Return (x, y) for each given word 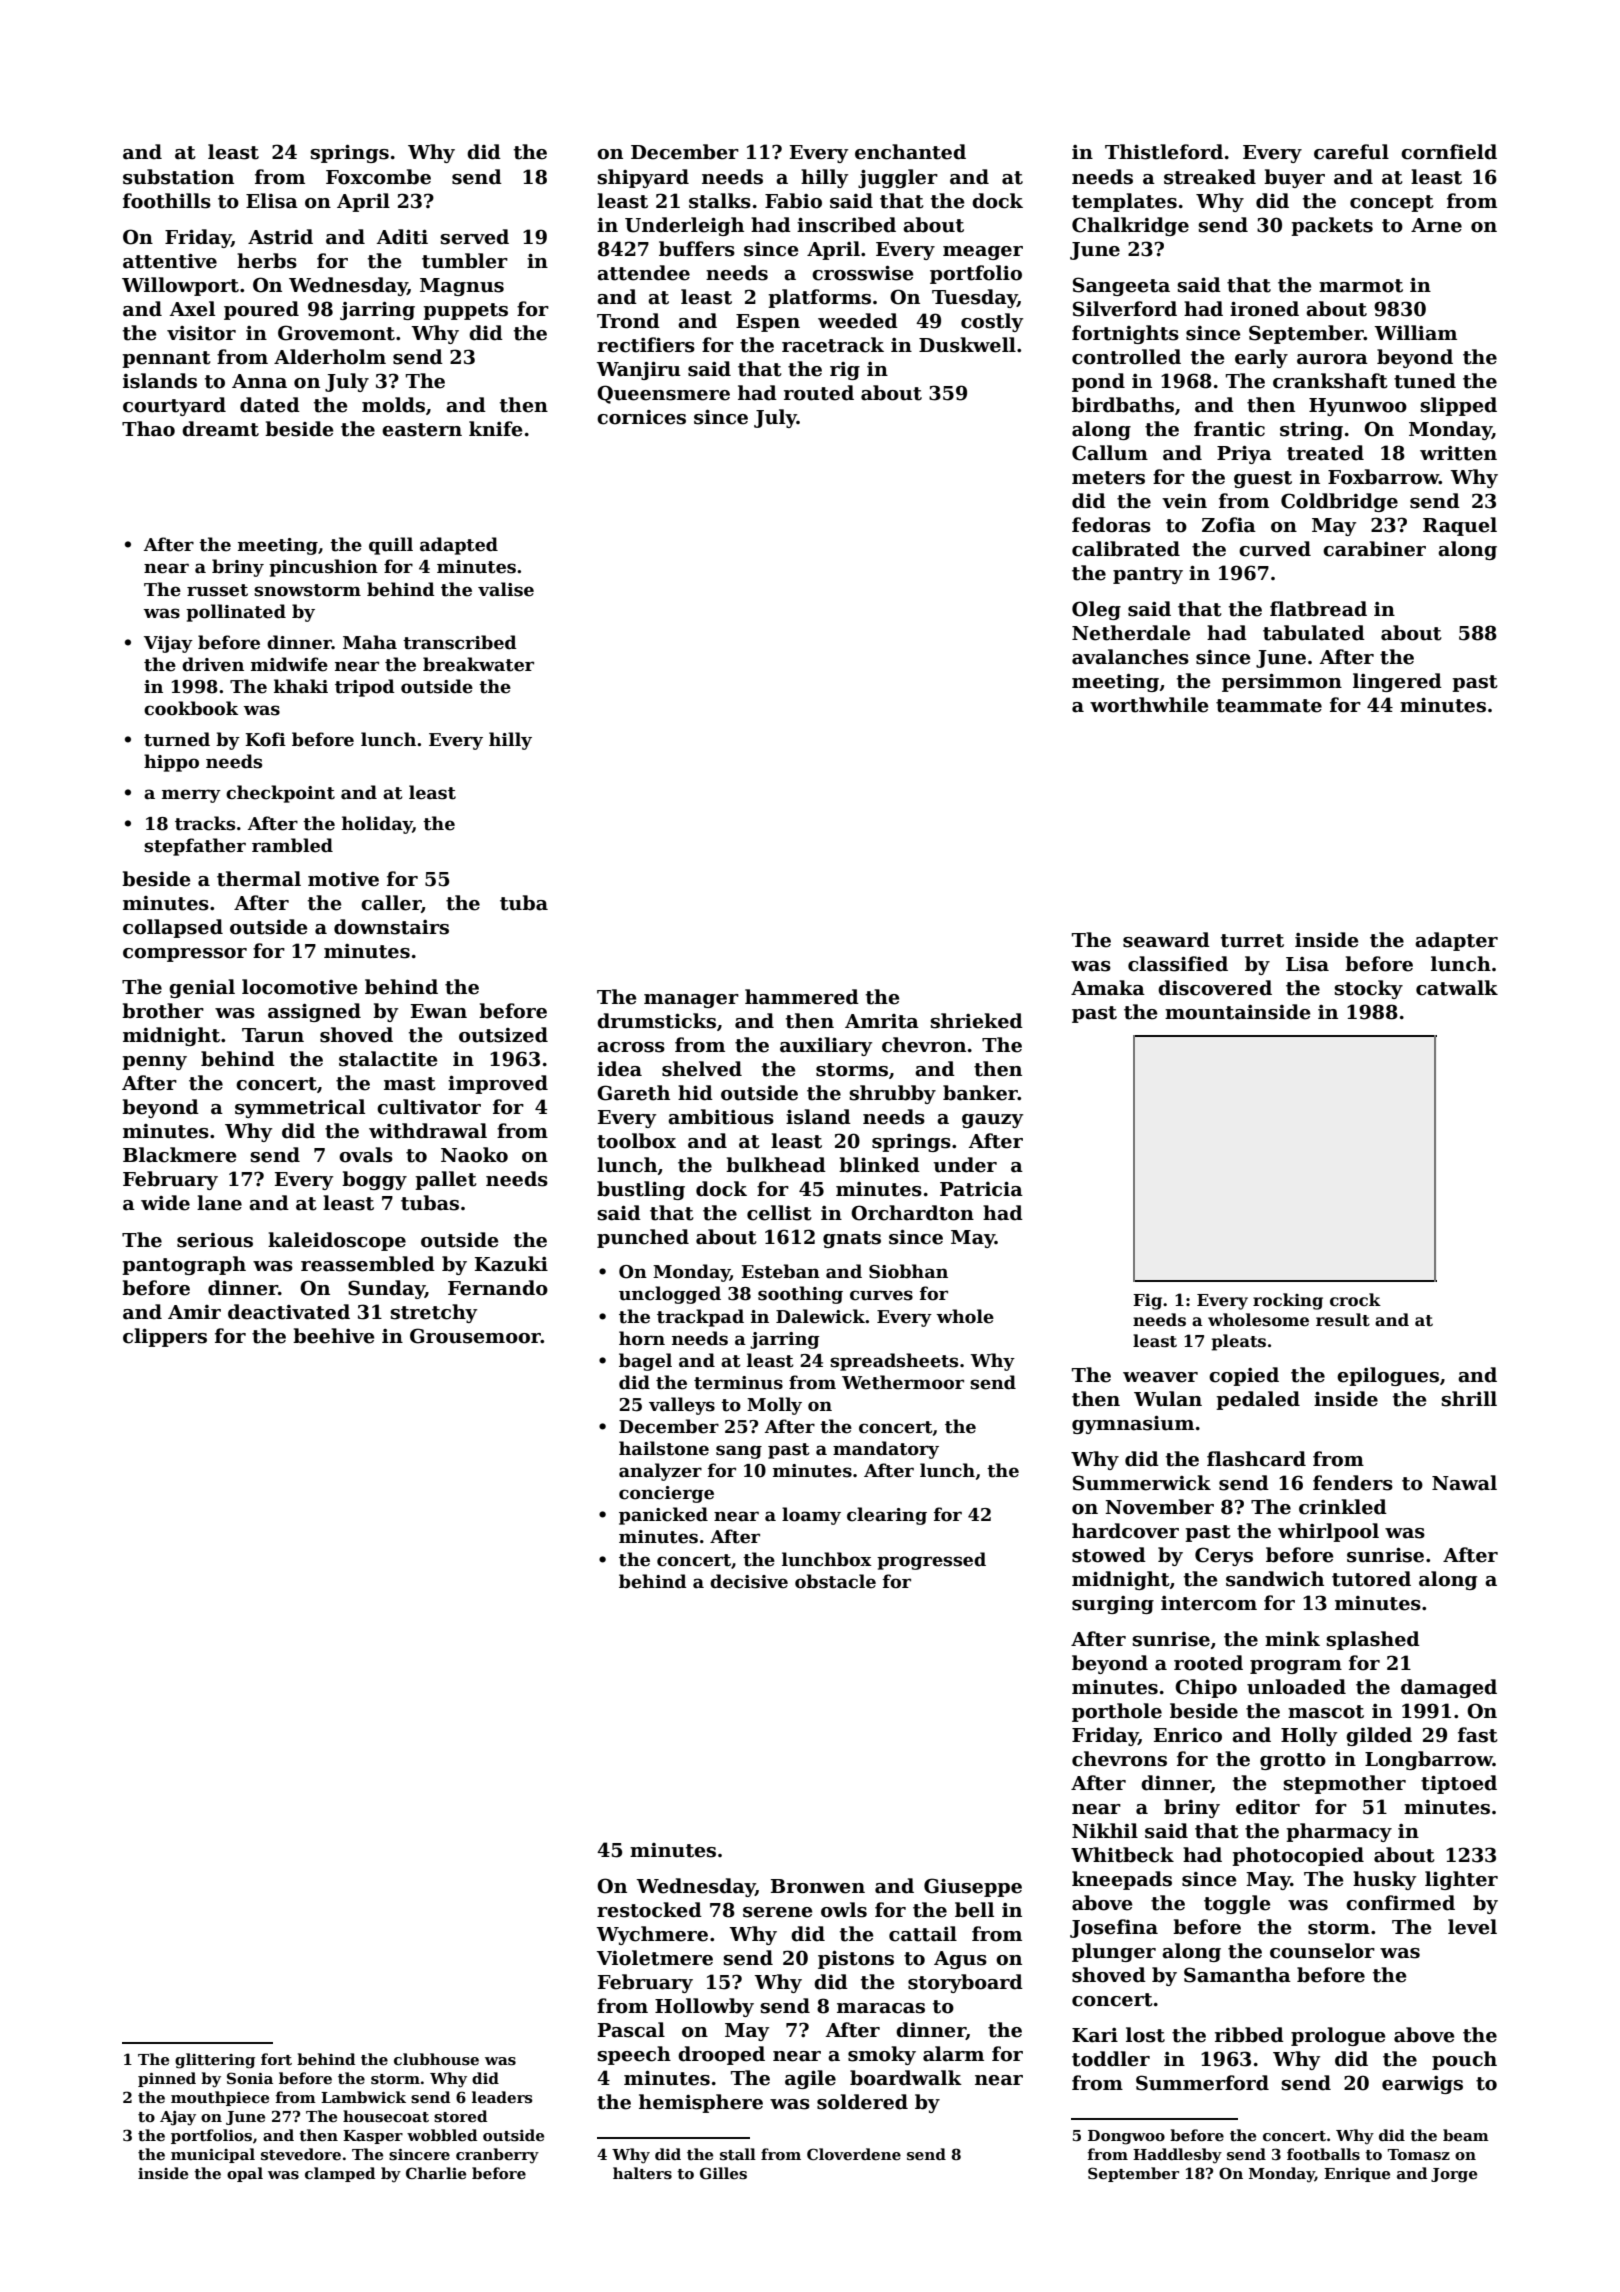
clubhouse (436, 2059)
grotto (1293, 1761)
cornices (641, 417)
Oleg (1096, 610)
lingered (1397, 682)
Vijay (168, 644)
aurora (1332, 359)
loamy (811, 1516)
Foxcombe (378, 177)
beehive (334, 1336)
